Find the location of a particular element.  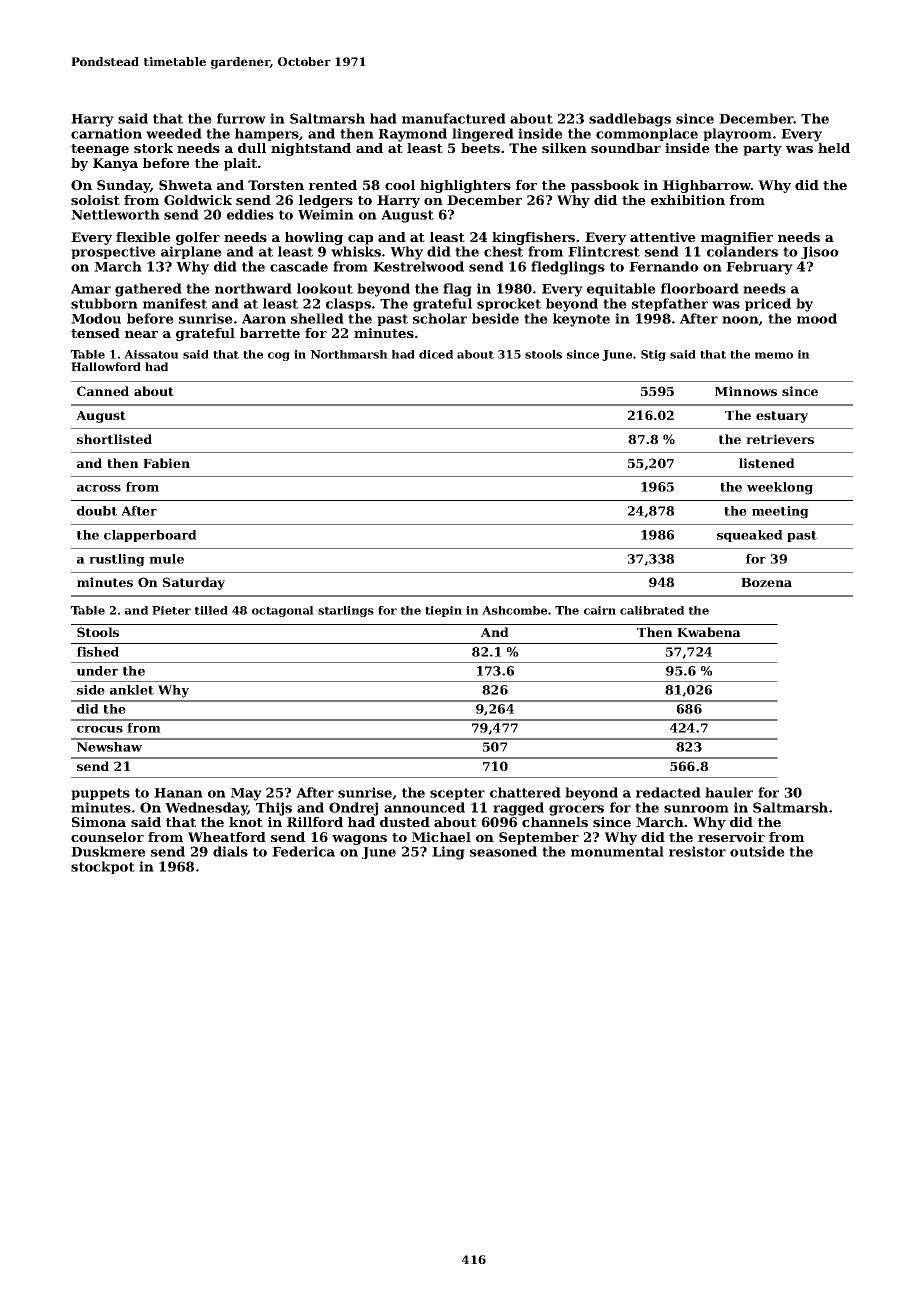

estuary is located at coordinates (782, 417).
